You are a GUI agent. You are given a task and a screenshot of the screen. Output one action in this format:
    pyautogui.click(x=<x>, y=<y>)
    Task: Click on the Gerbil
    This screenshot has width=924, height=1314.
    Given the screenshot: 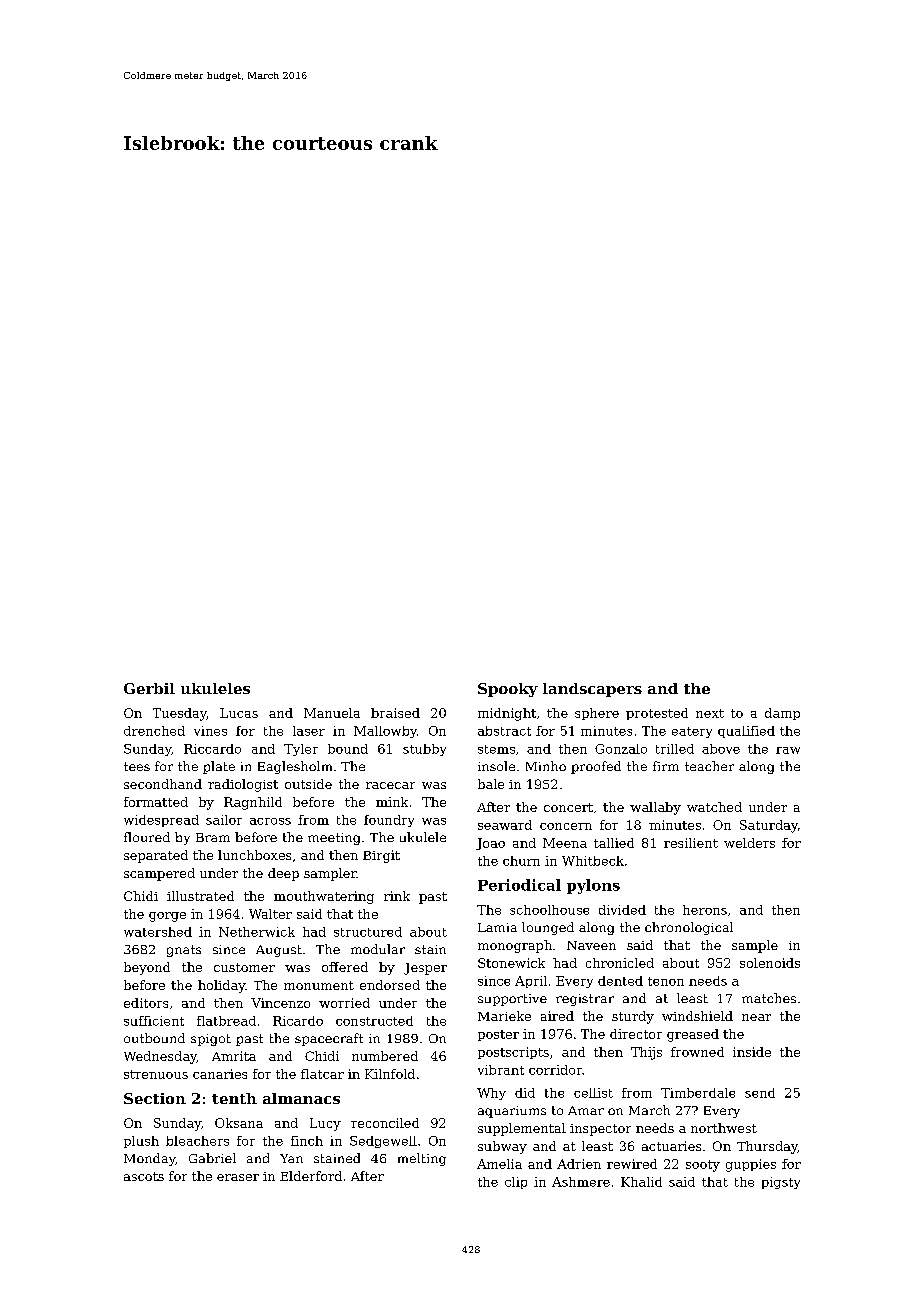 What is the action you would take?
    pyautogui.click(x=149, y=688)
